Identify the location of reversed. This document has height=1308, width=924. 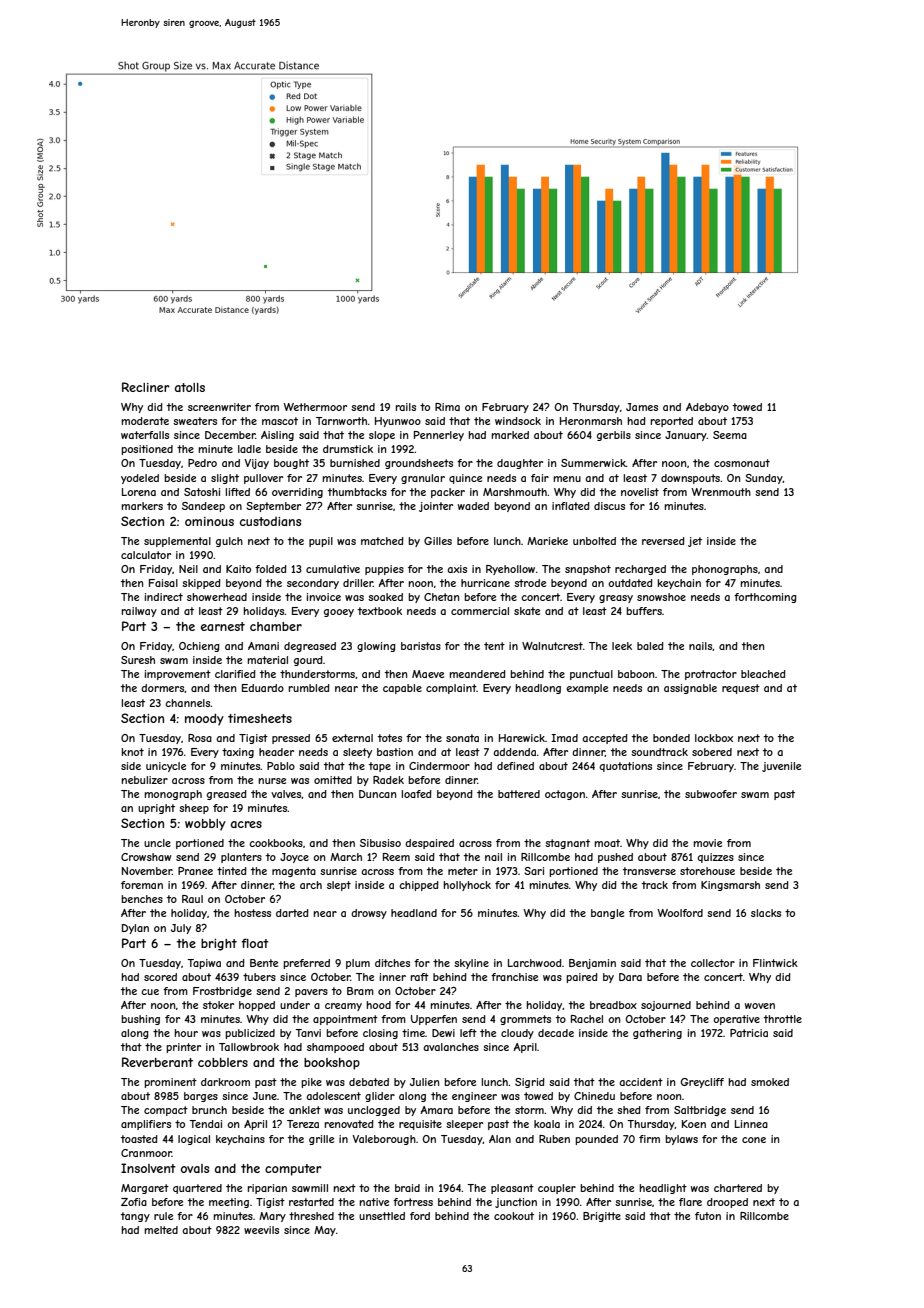
(663, 541).
